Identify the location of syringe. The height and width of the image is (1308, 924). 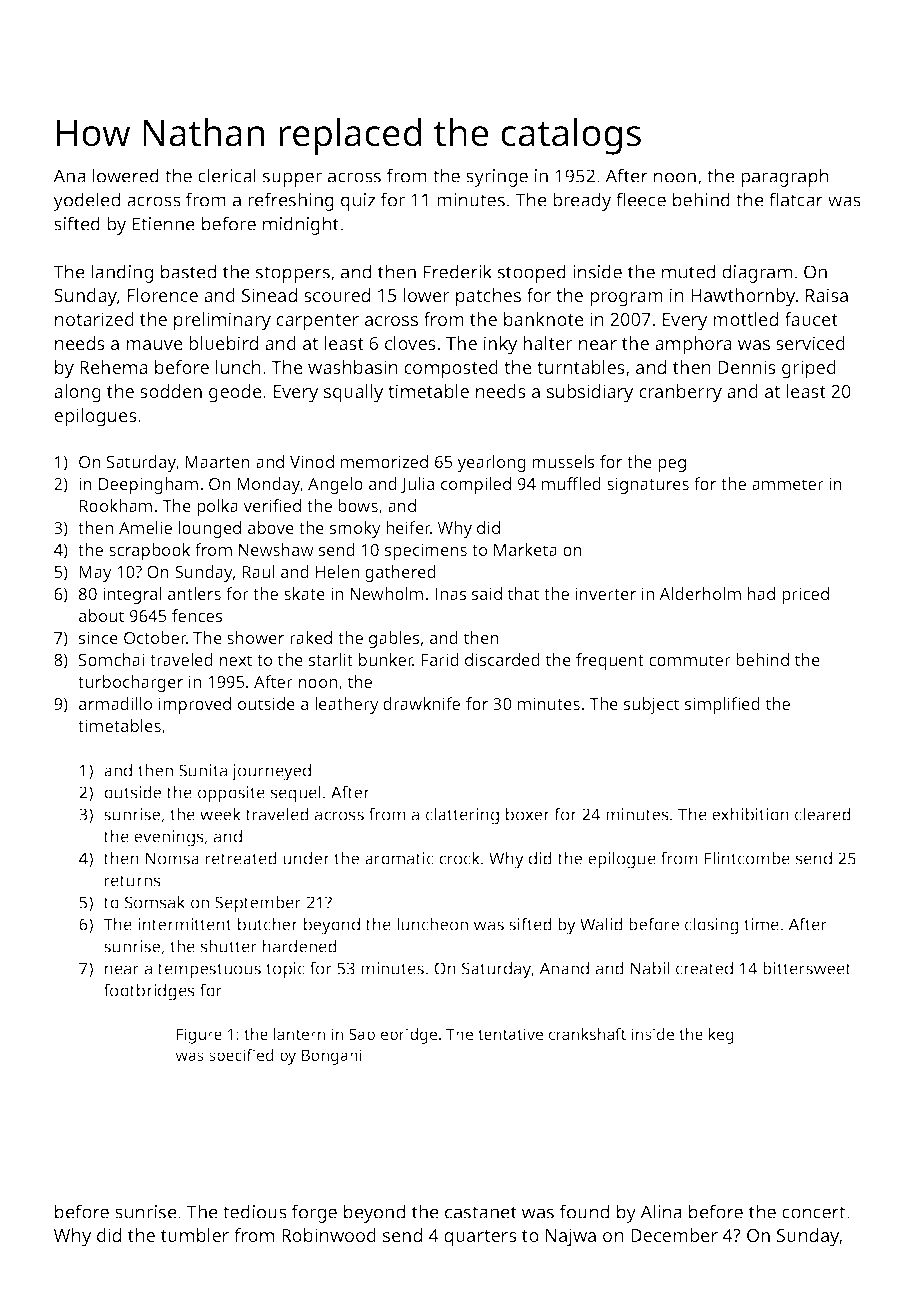
(497, 178).
